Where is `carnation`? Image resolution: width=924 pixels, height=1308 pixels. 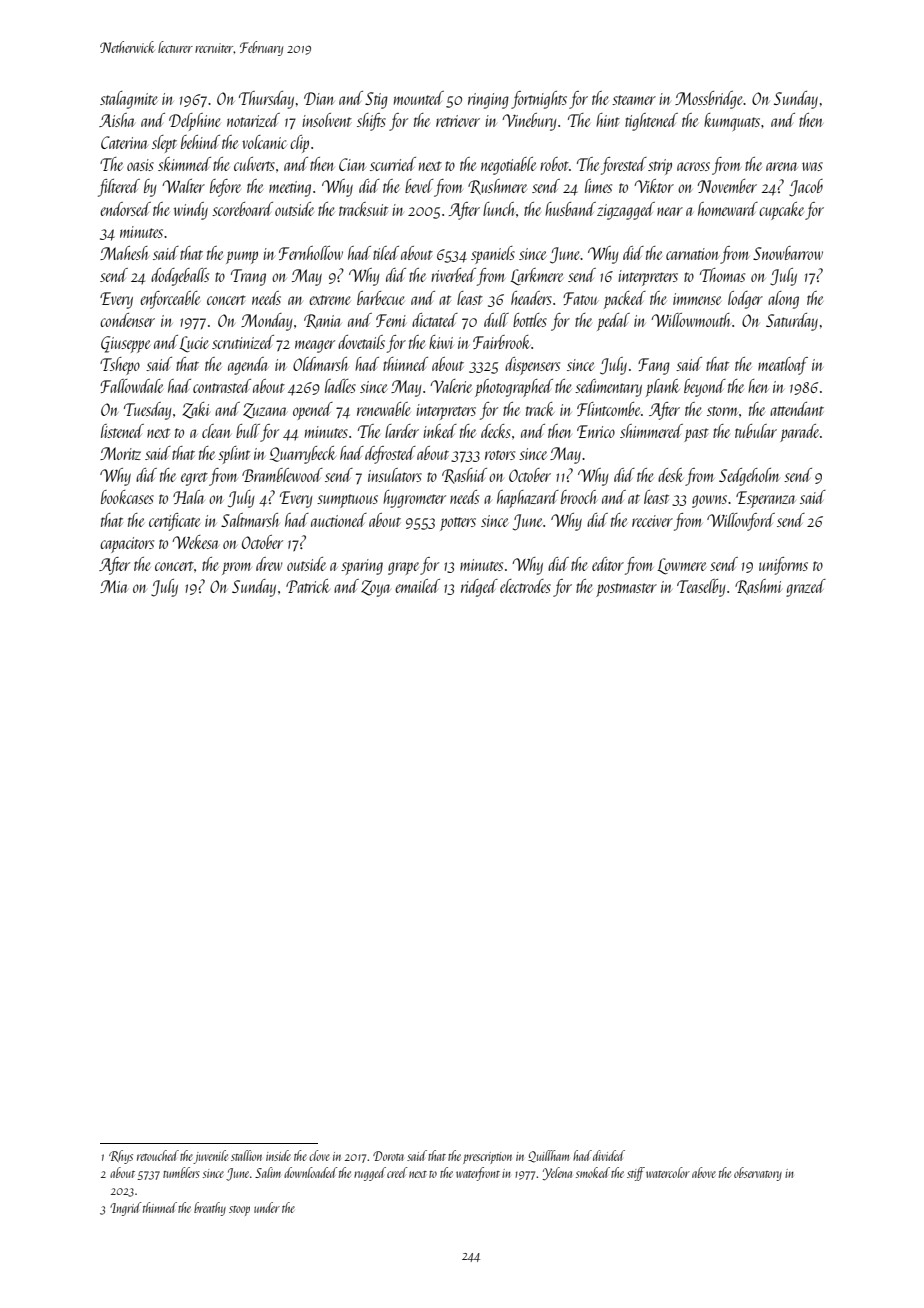 carnation is located at coordinates (692, 254).
